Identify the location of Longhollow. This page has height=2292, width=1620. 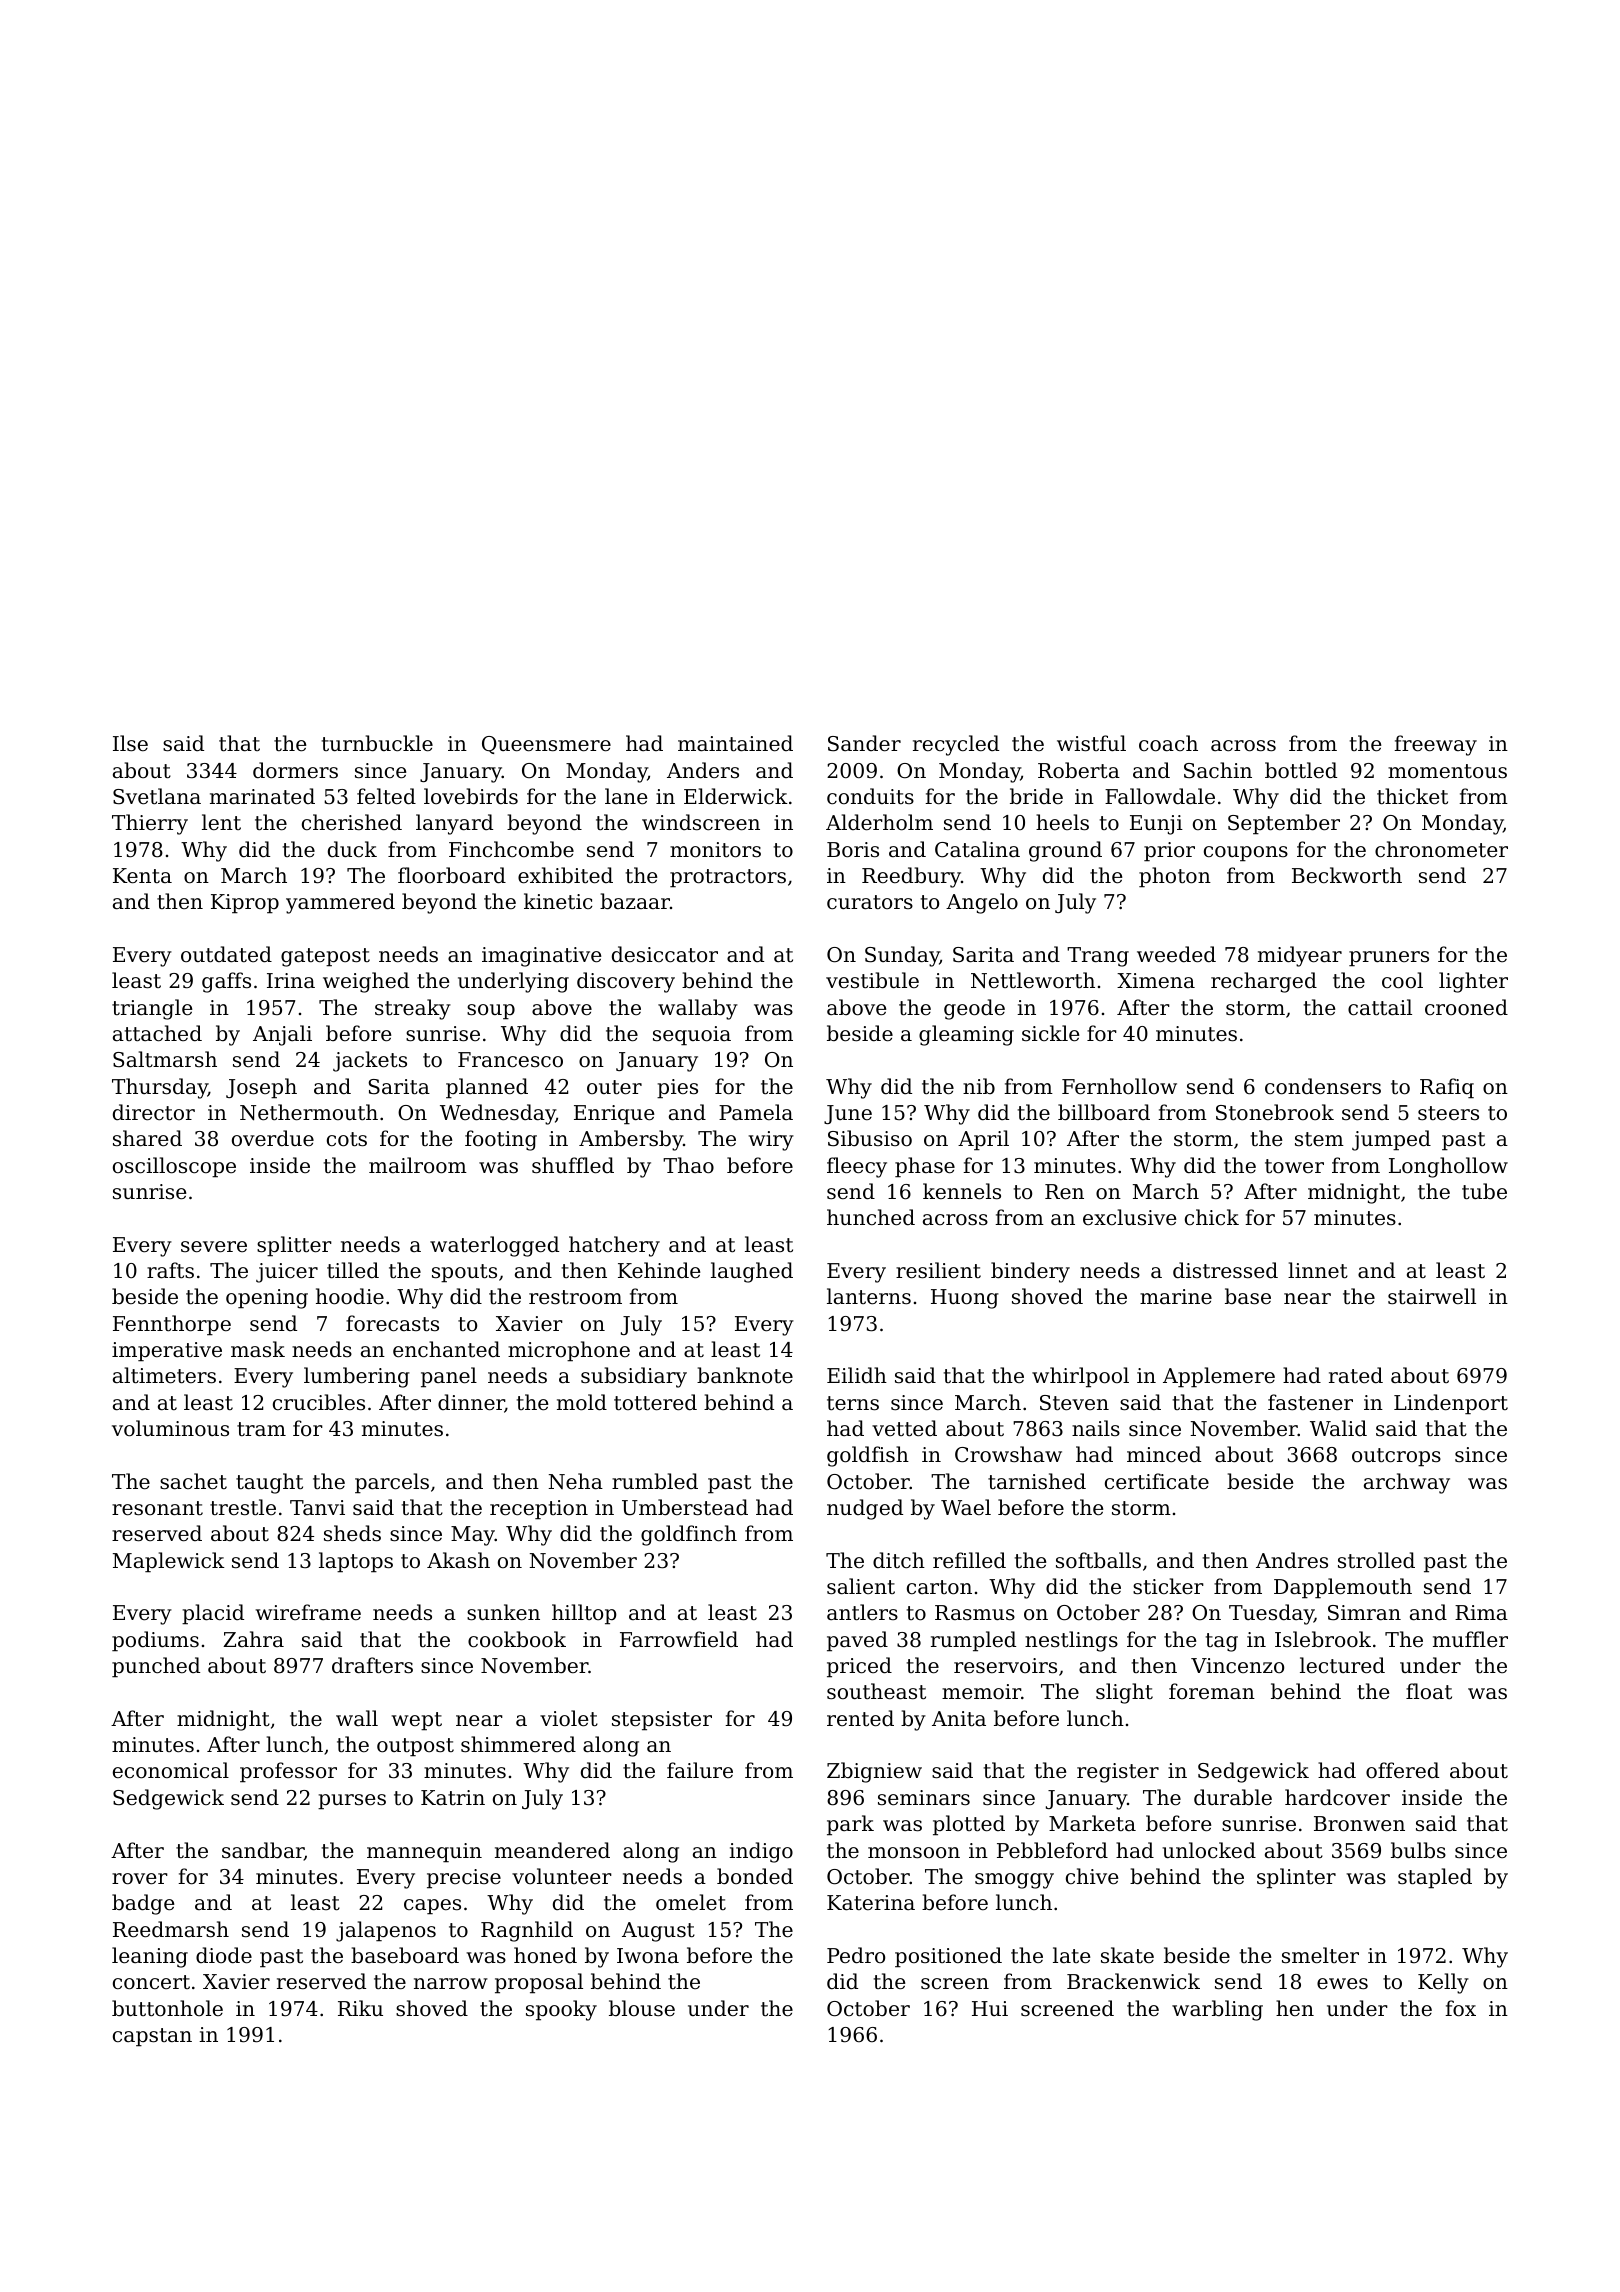
(1448, 1167).
